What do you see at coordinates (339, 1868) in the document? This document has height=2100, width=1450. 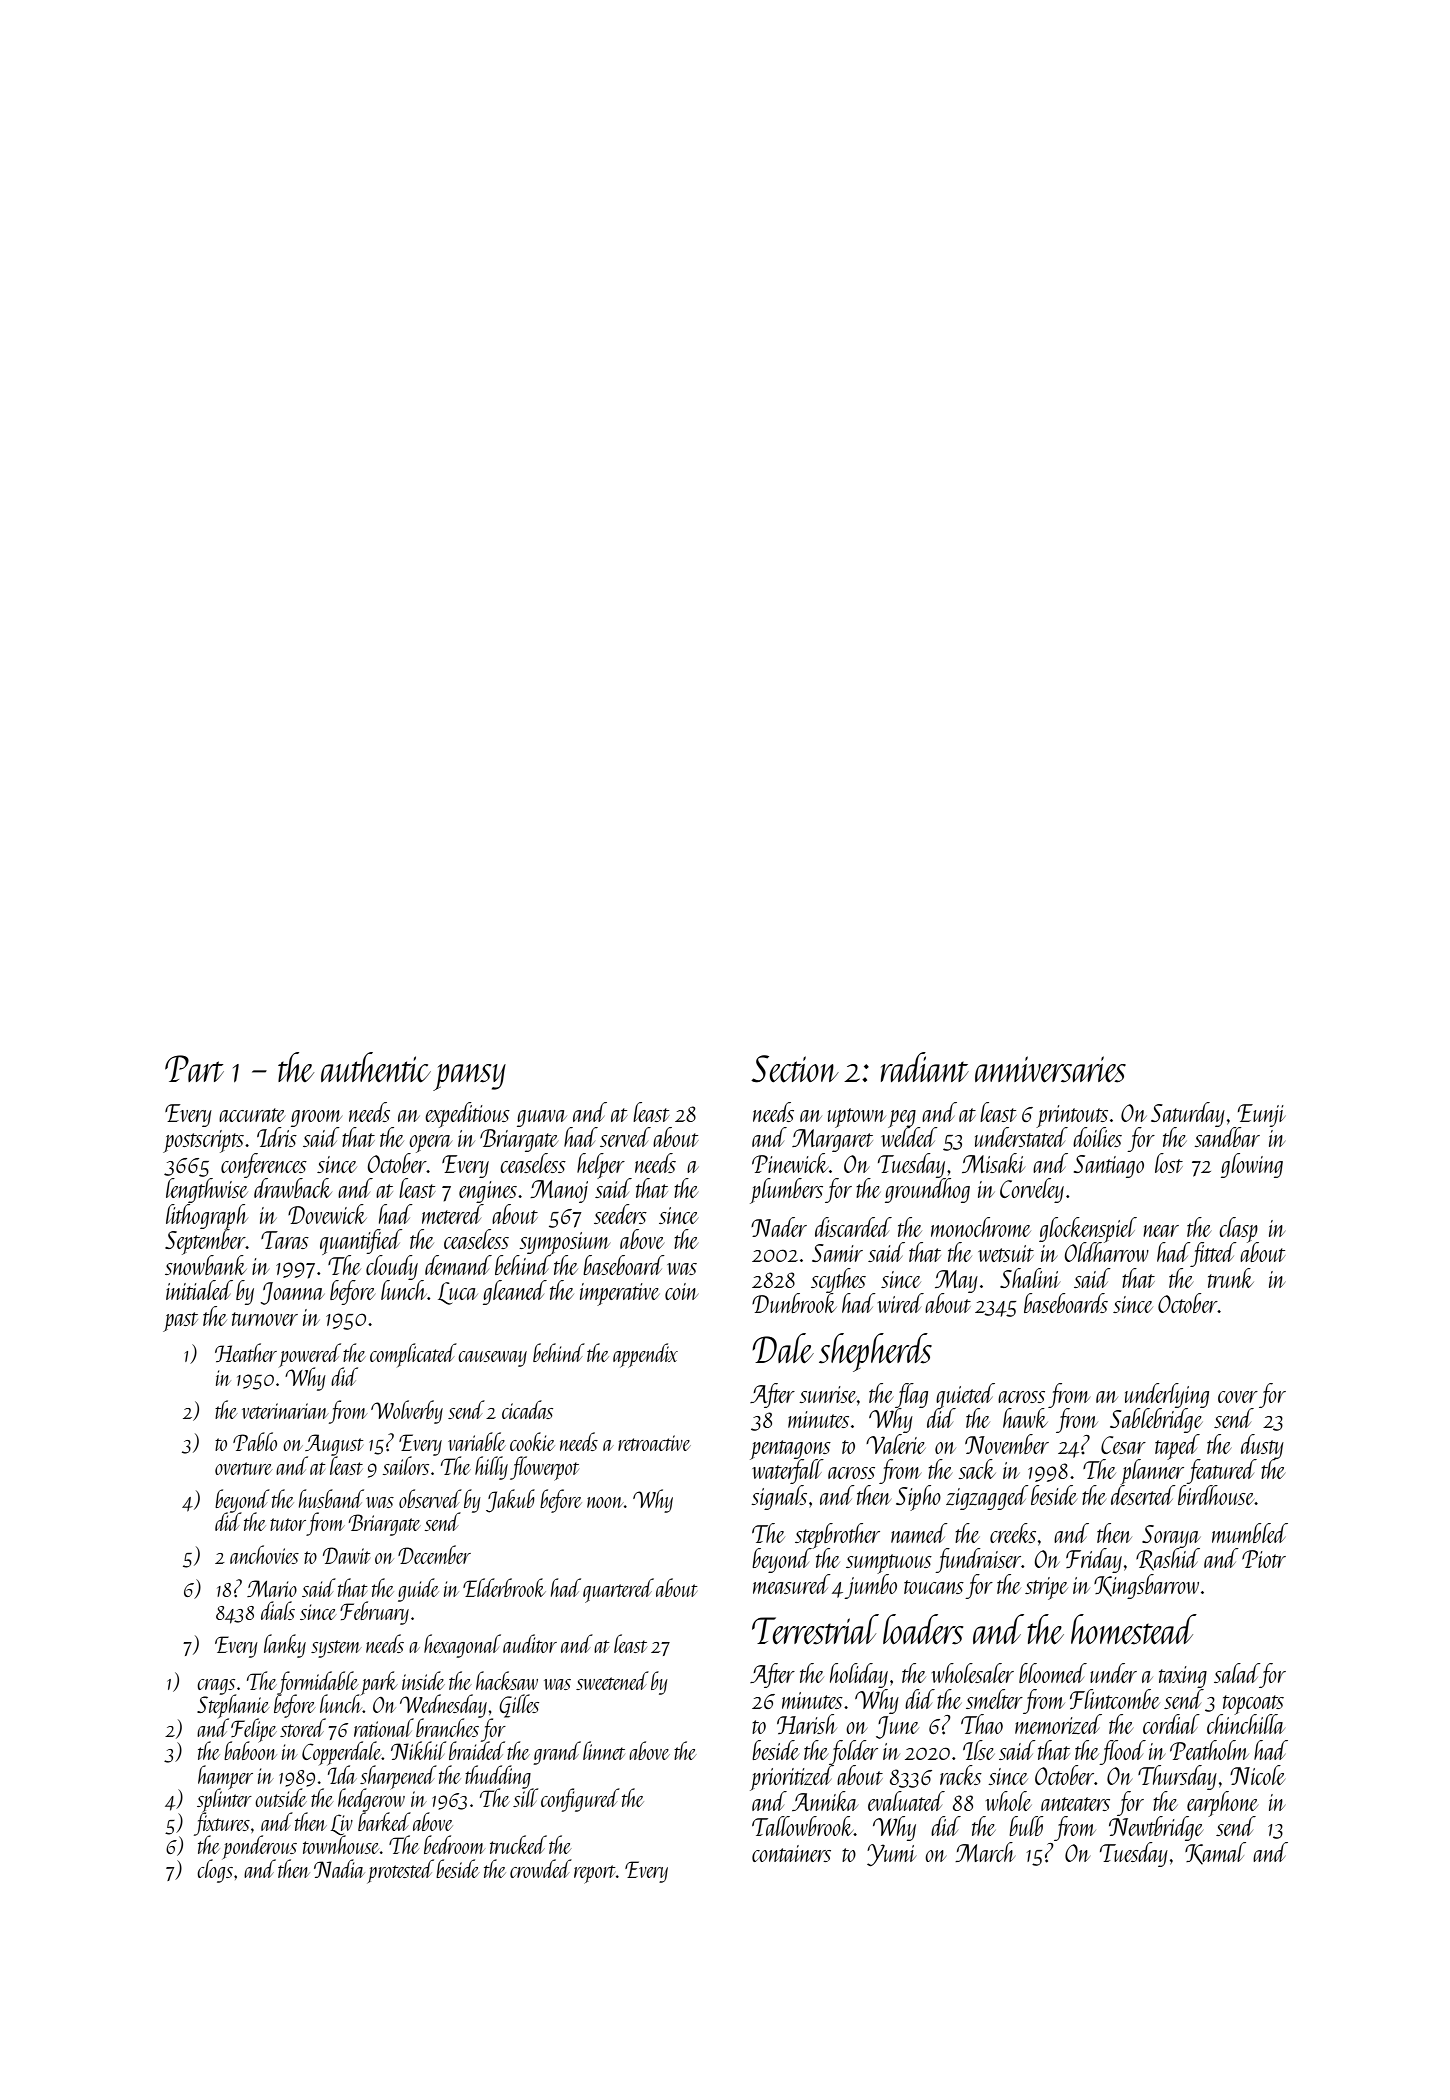 I see `Nadia` at bounding box center [339, 1868].
